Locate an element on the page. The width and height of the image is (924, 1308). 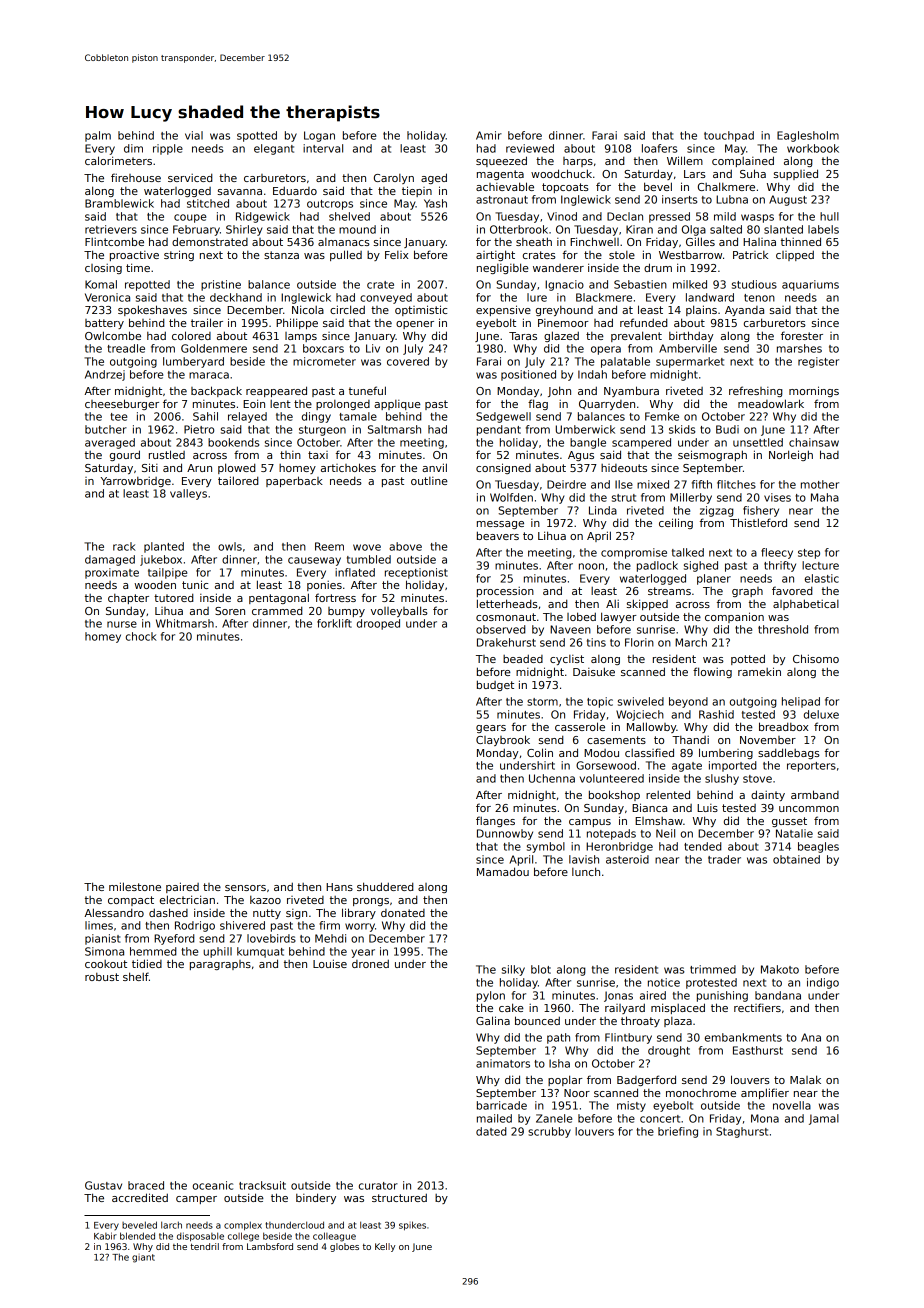
tended is located at coordinates (703, 846).
